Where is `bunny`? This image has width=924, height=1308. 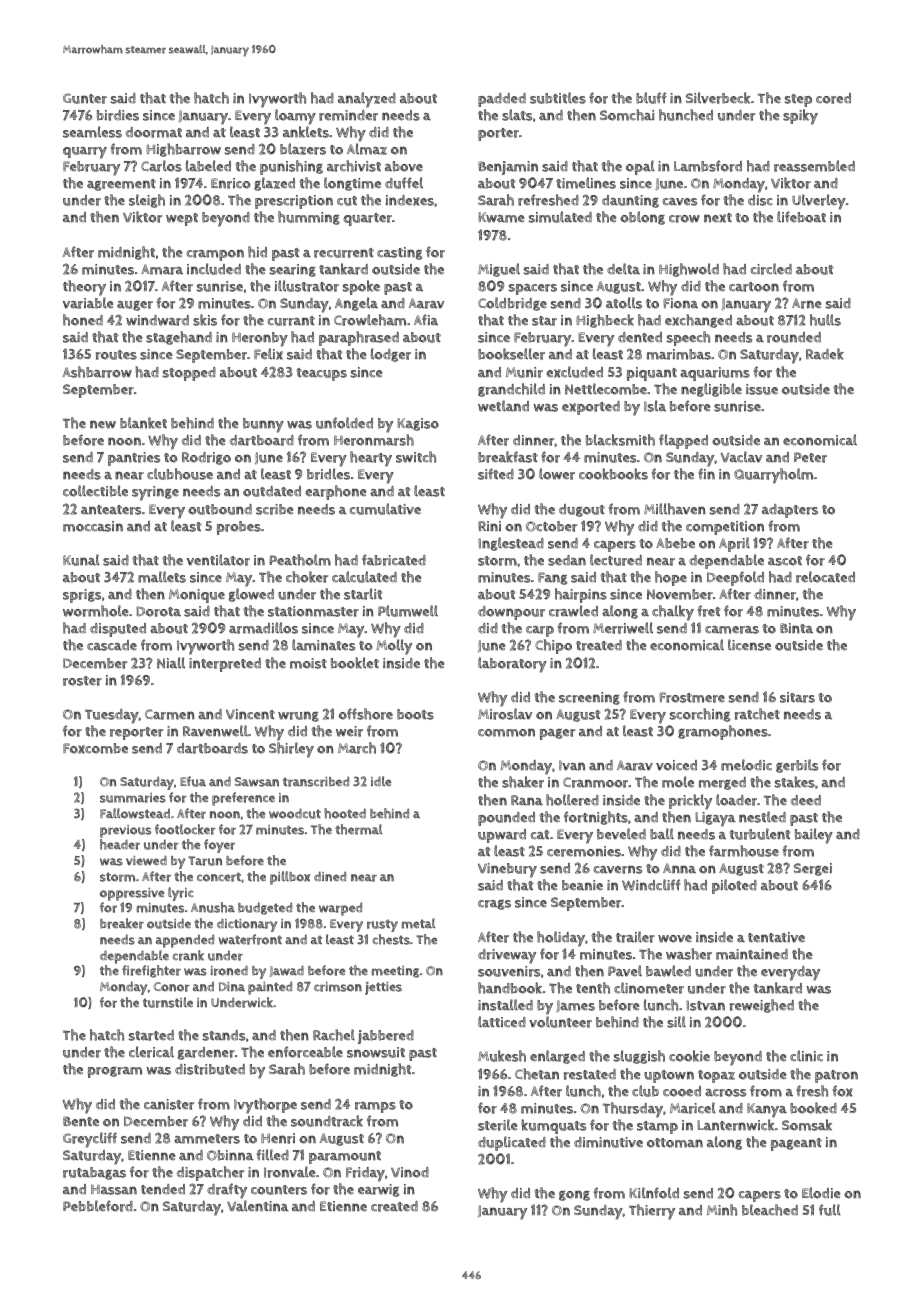
bunny is located at coordinates (263, 425).
